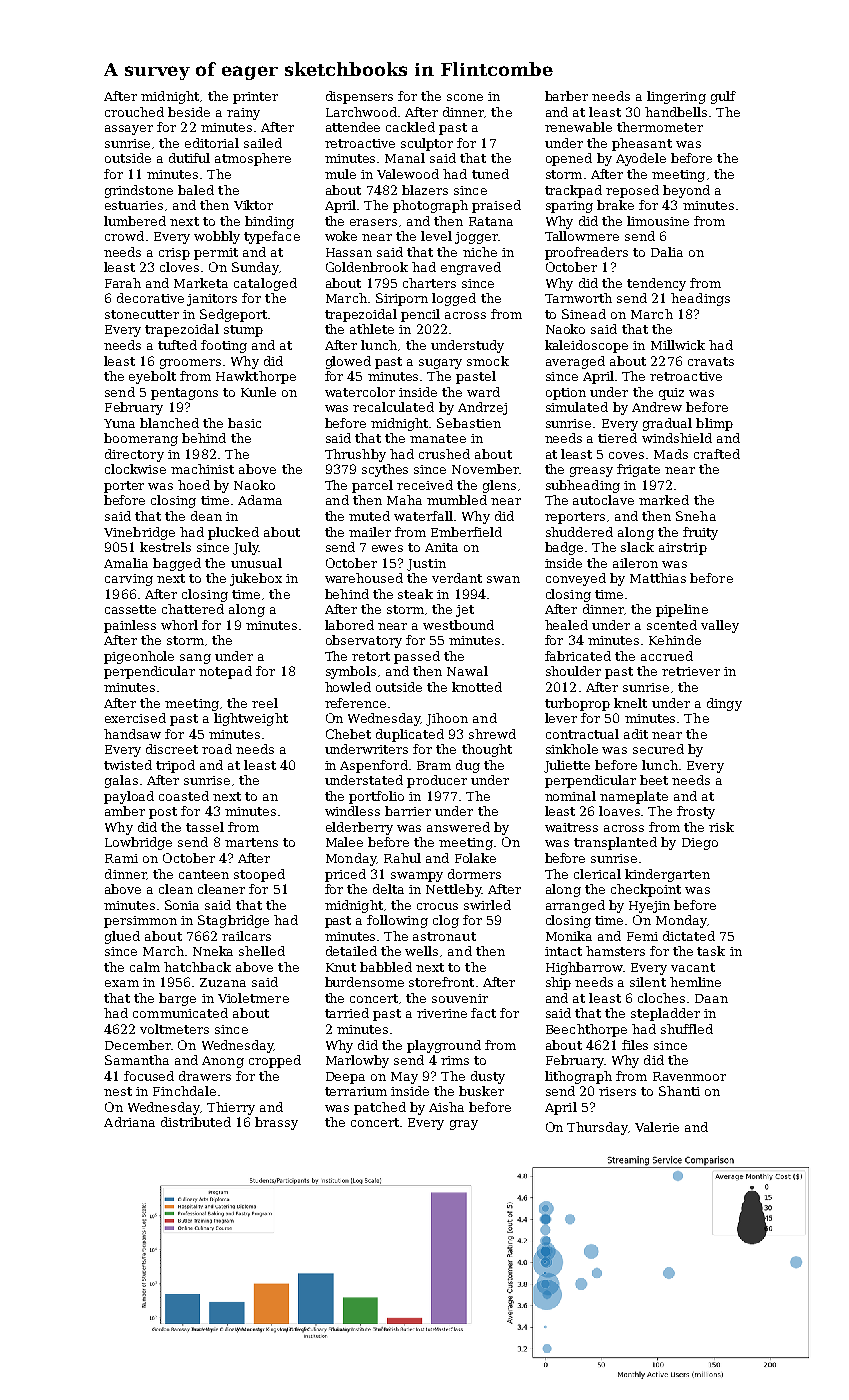 This page has width=849, height=1400. I want to click on stooped, so click(259, 875).
